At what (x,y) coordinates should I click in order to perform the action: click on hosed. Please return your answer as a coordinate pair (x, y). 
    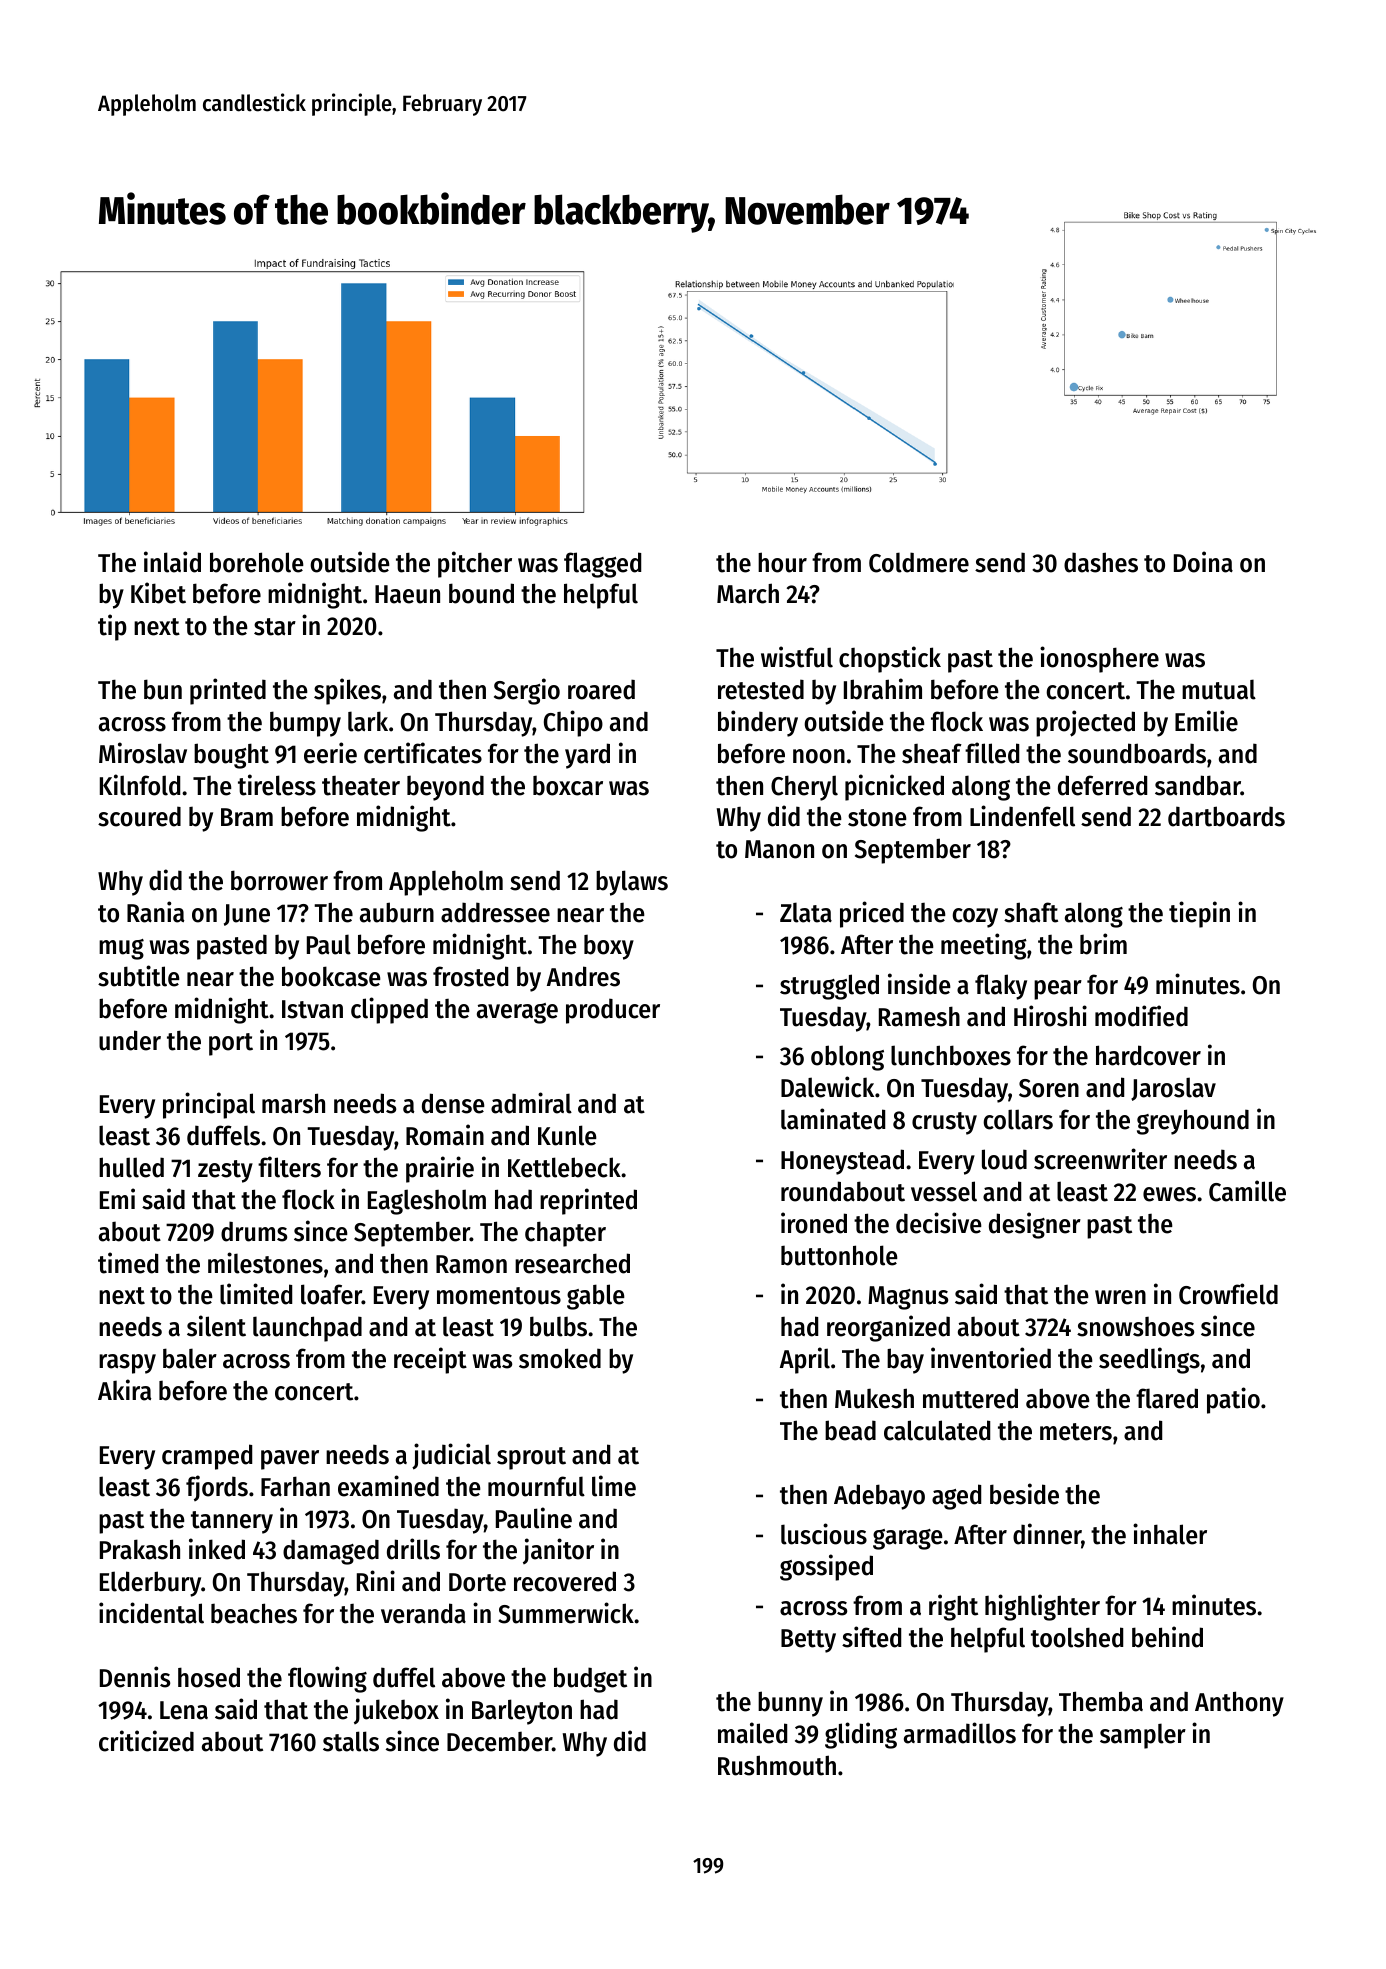
    Looking at the image, I should click on (209, 1677).
